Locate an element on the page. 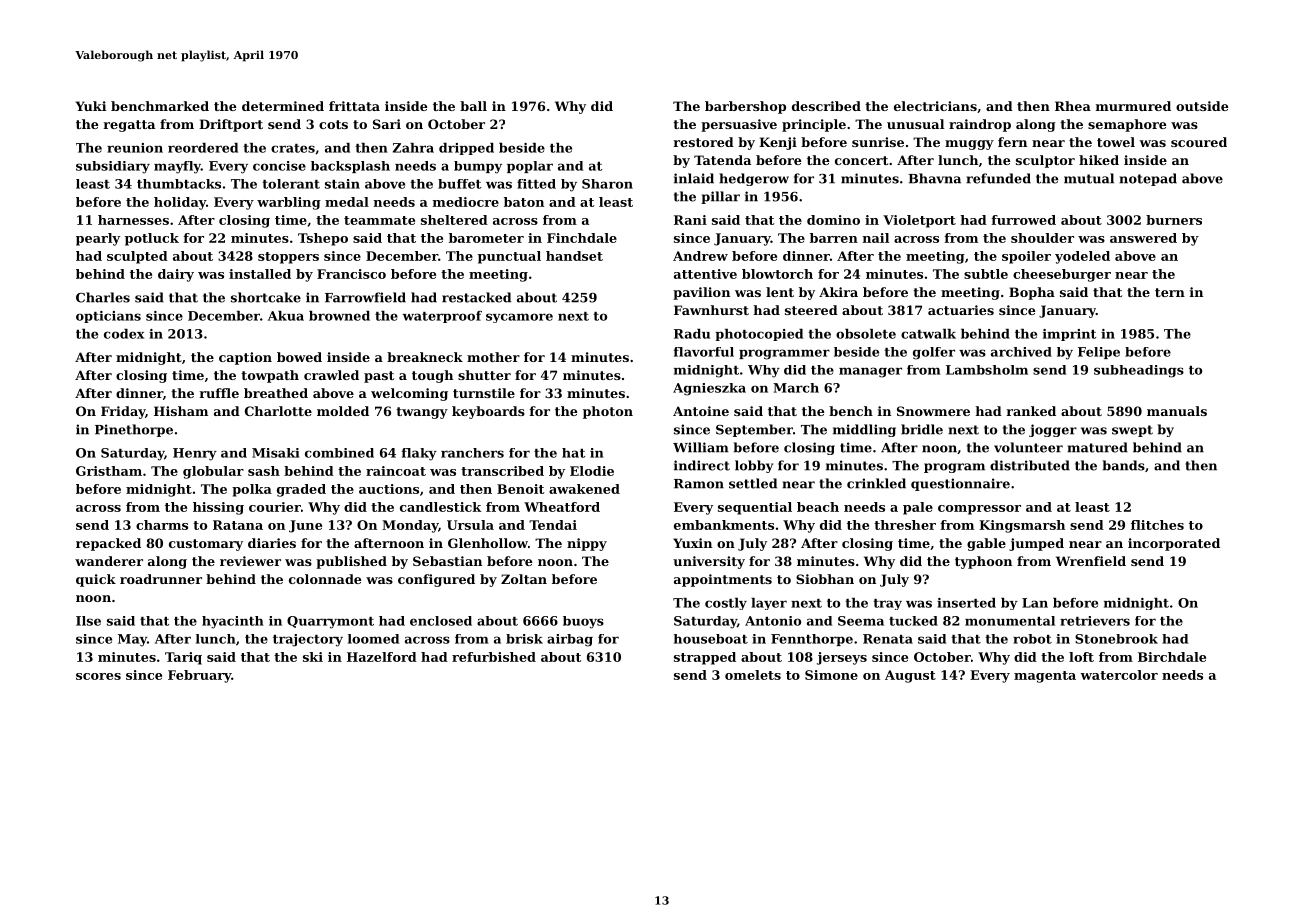 This image has width=1308, height=924. Zahra is located at coordinates (413, 148).
